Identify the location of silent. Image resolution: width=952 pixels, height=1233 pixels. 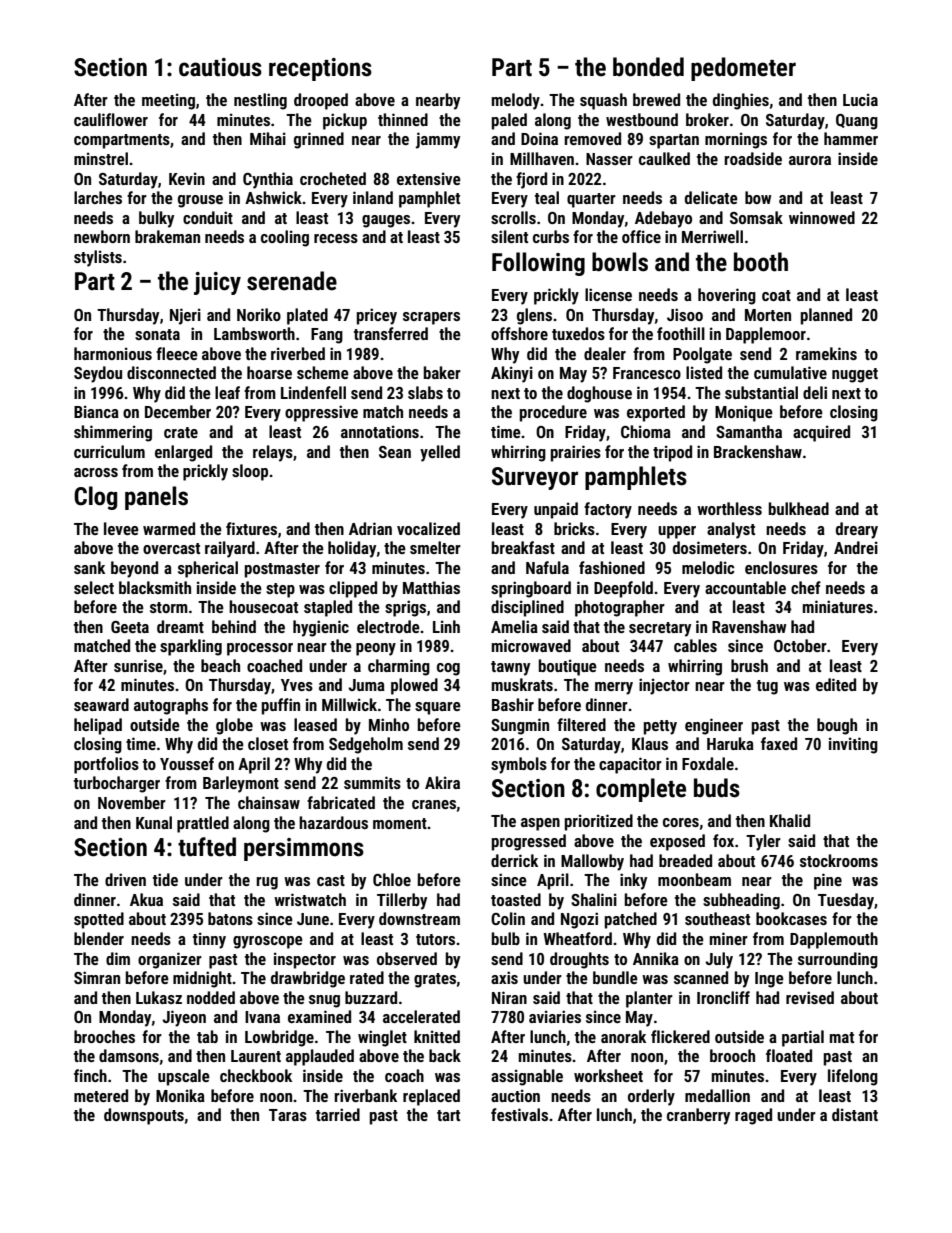
(509, 236).
